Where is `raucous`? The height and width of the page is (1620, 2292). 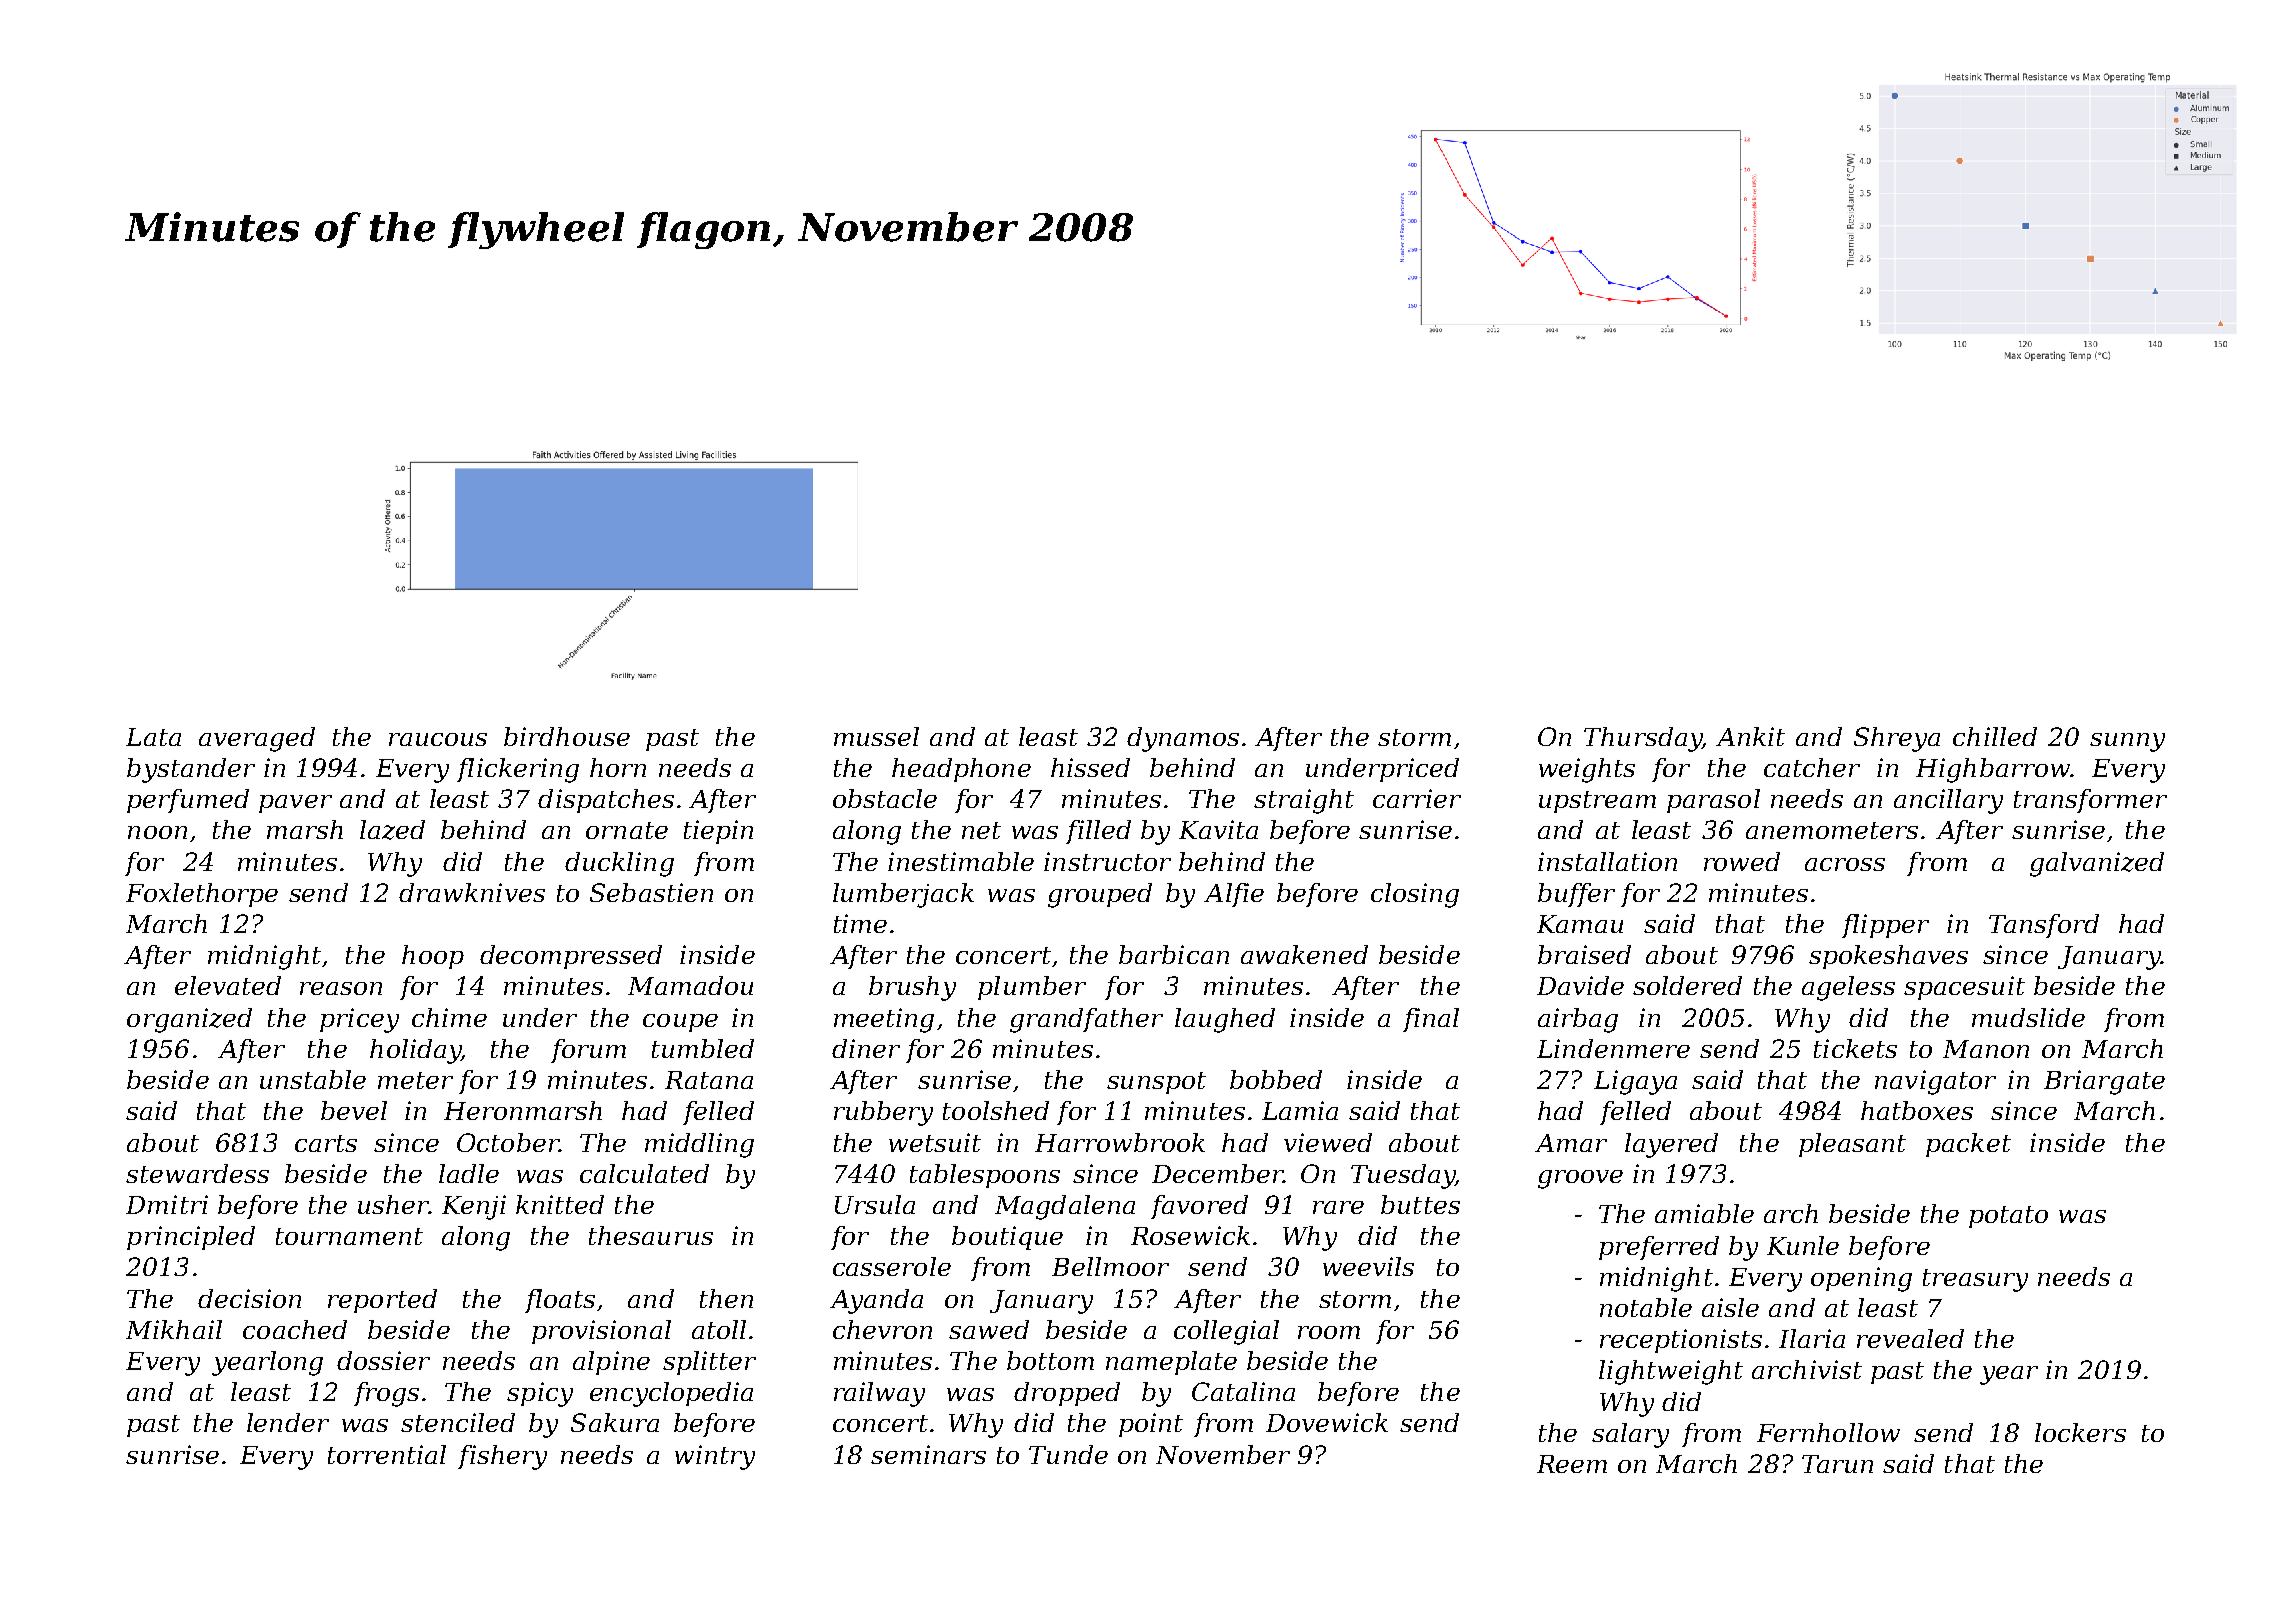 raucous is located at coordinates (438, 739).
